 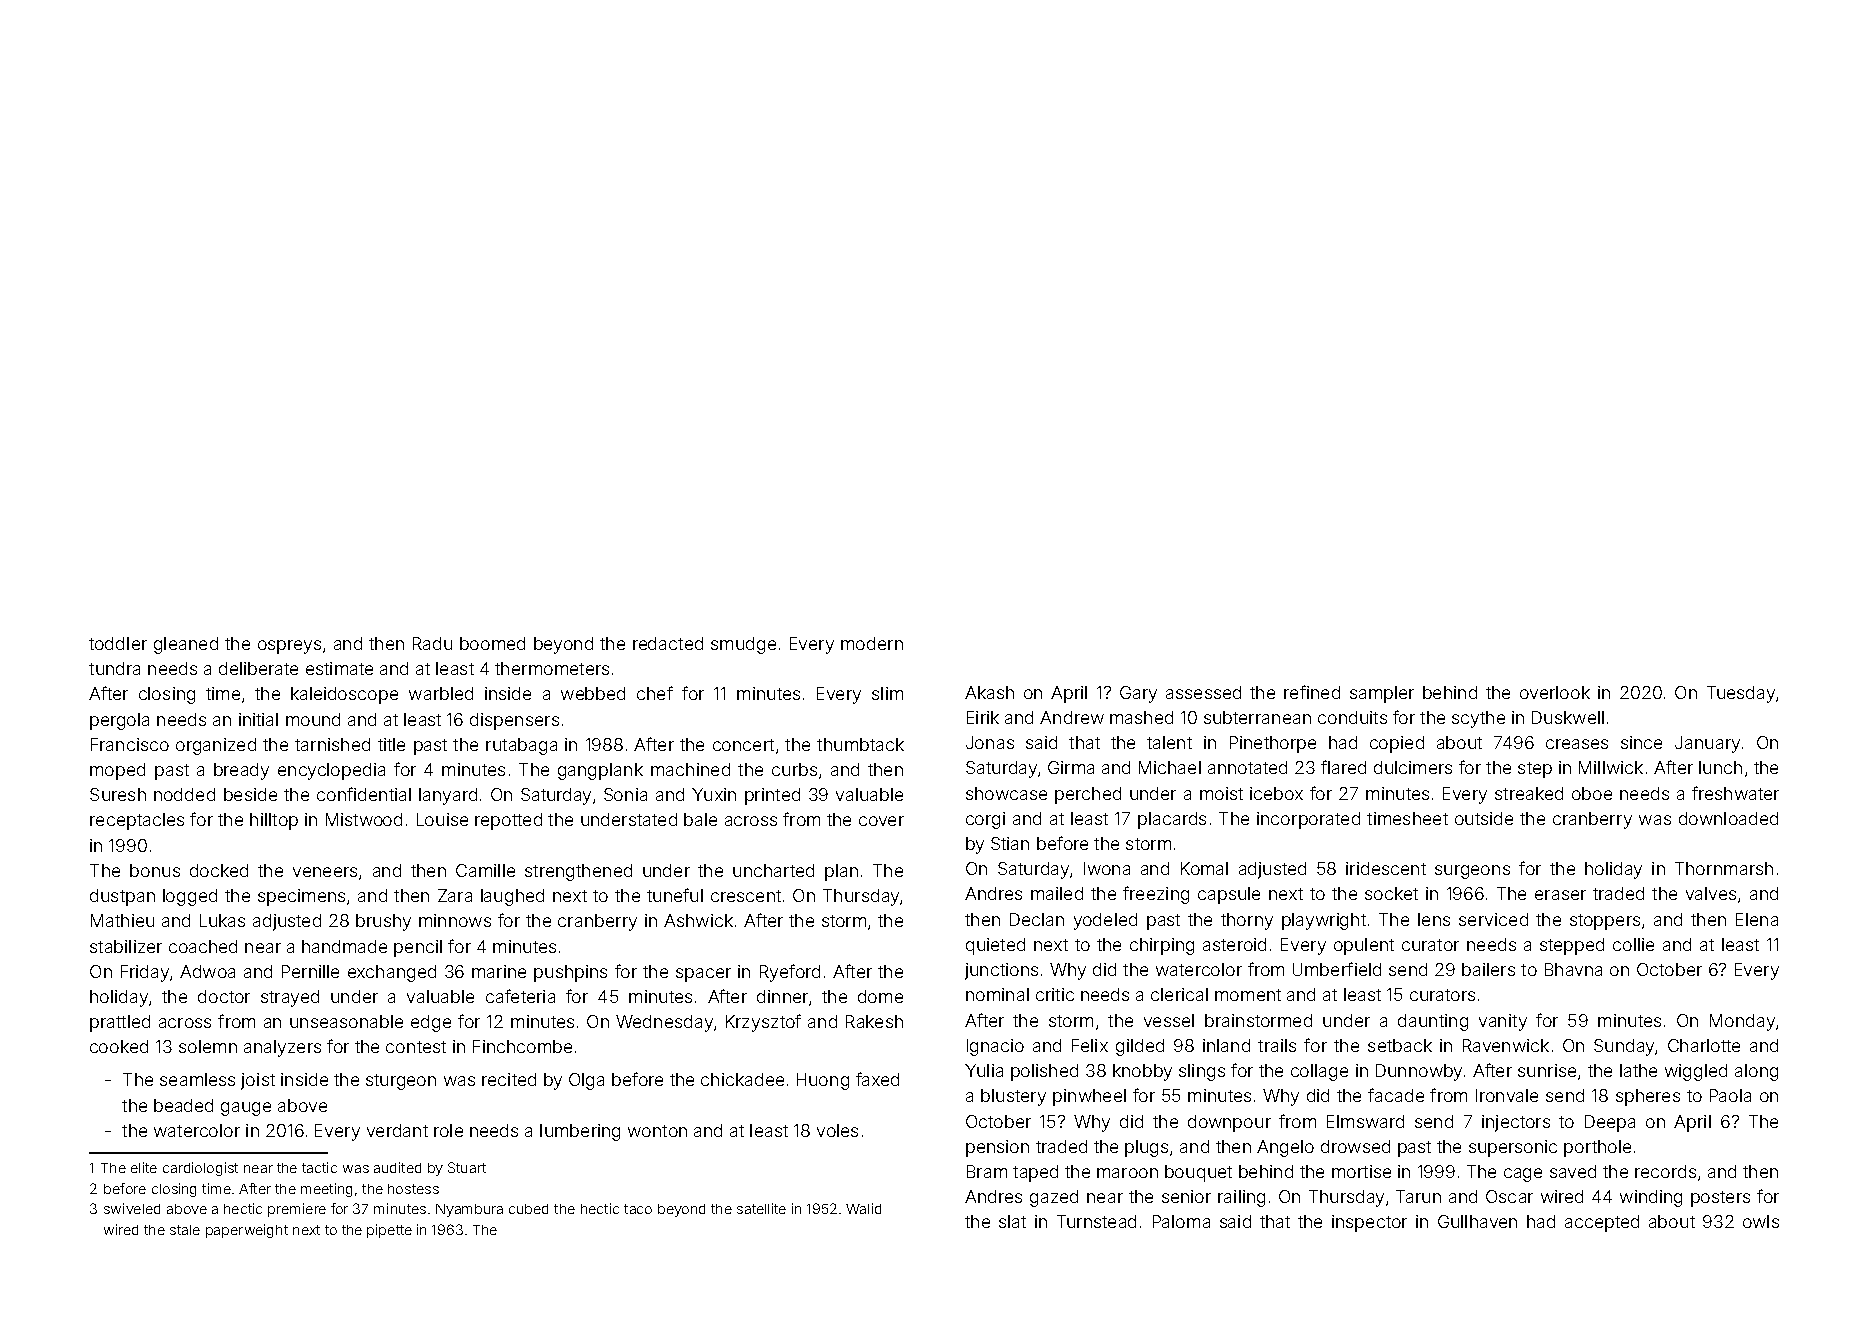 What do you see at coordinates (492, 643) in the document?
I see `boomed` at bounding box center [492, 643].
